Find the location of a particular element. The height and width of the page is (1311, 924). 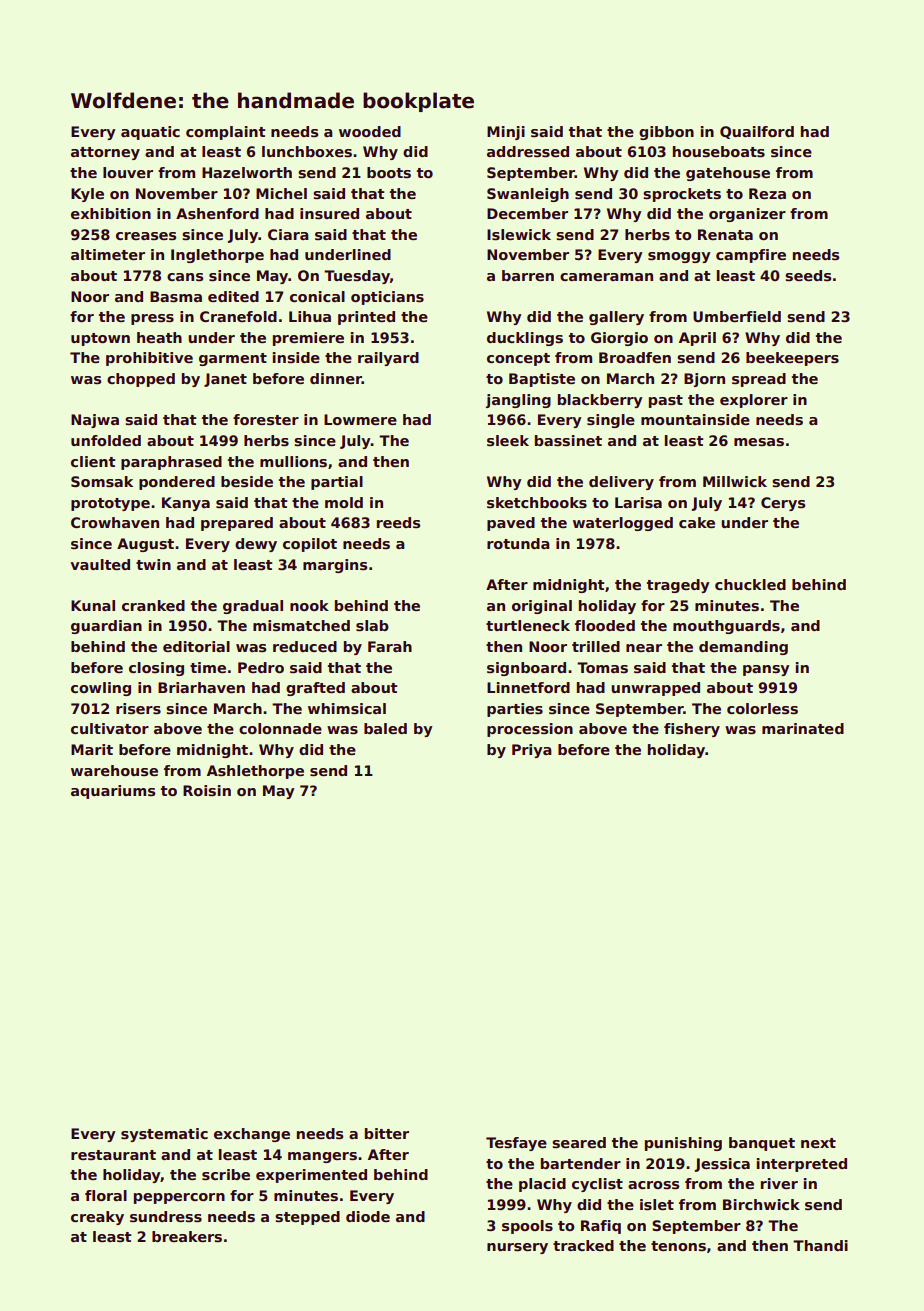

fishery is located at coordinates (692, 730).
